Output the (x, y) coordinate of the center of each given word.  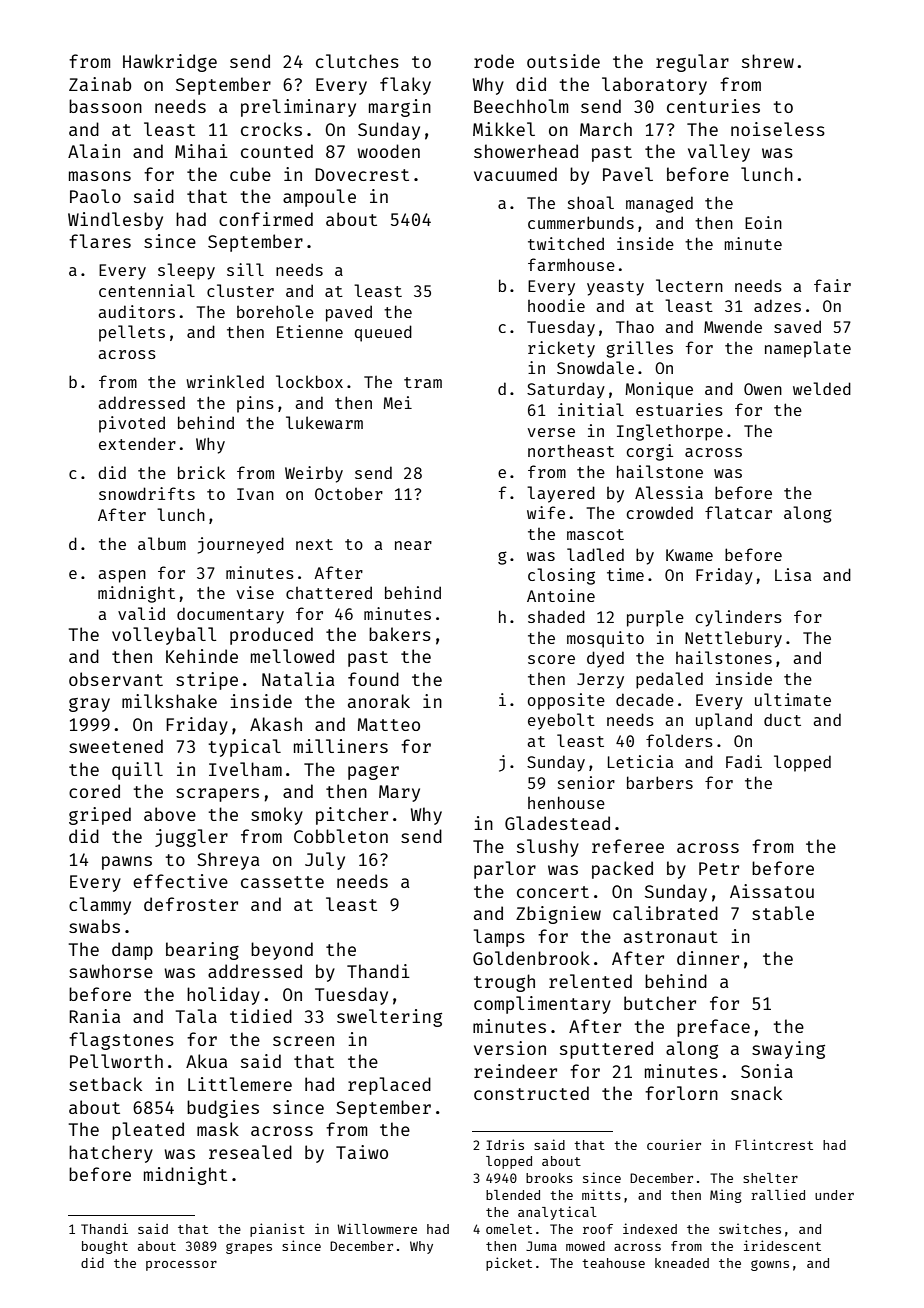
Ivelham (245, 769)
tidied (261, 1016)
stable (783, 913)
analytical (557, 1213)
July (325, 861)
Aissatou (772, 891)
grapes (249, 1248)
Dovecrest (362, 174)
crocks (271, 129)
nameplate (808, 349)
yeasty (615, 288)
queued (383, 333)
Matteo (389, 724)
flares (100, 241)
